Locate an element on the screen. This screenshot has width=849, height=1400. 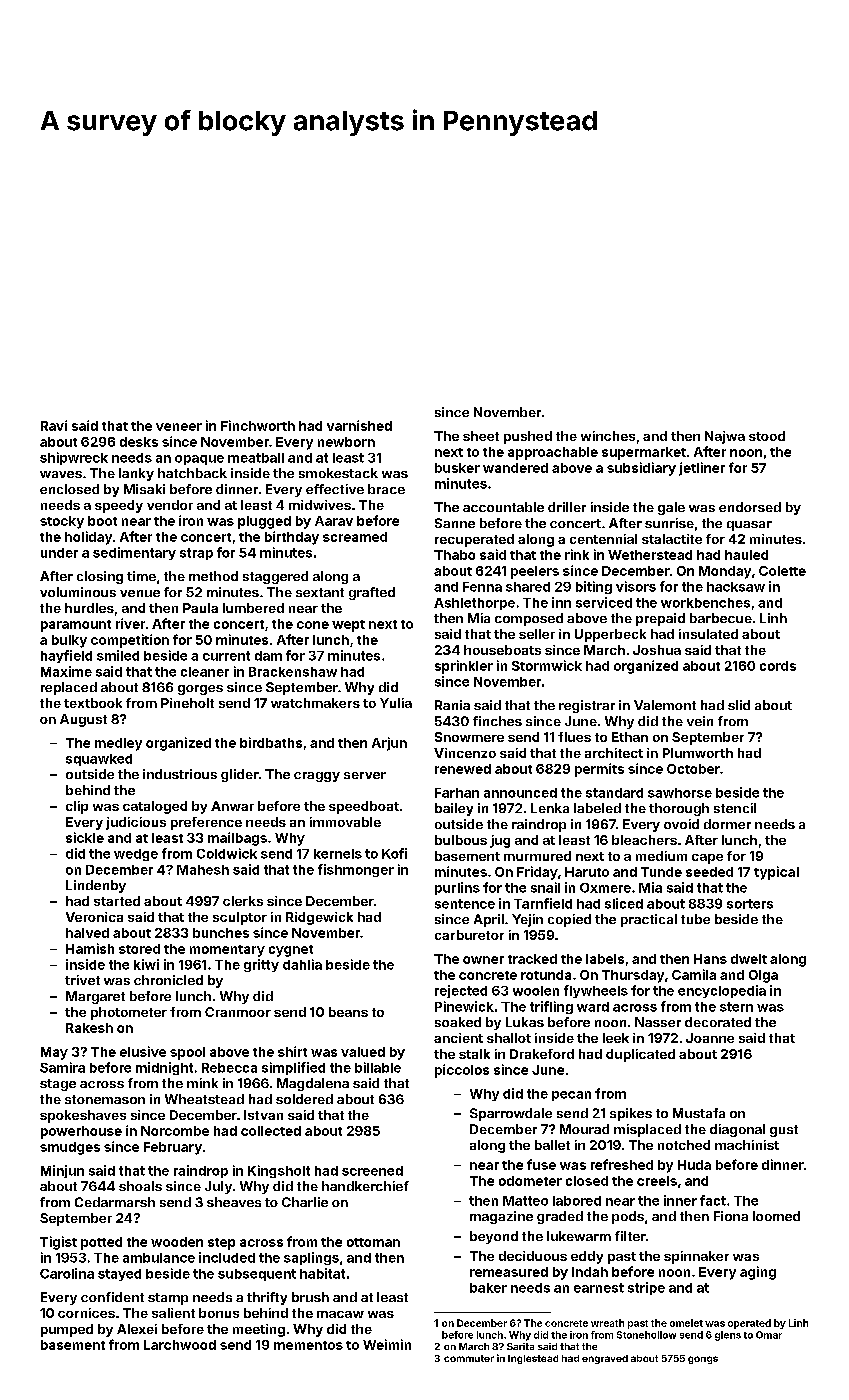
Pineholt is located at coordinates (187, 703).
